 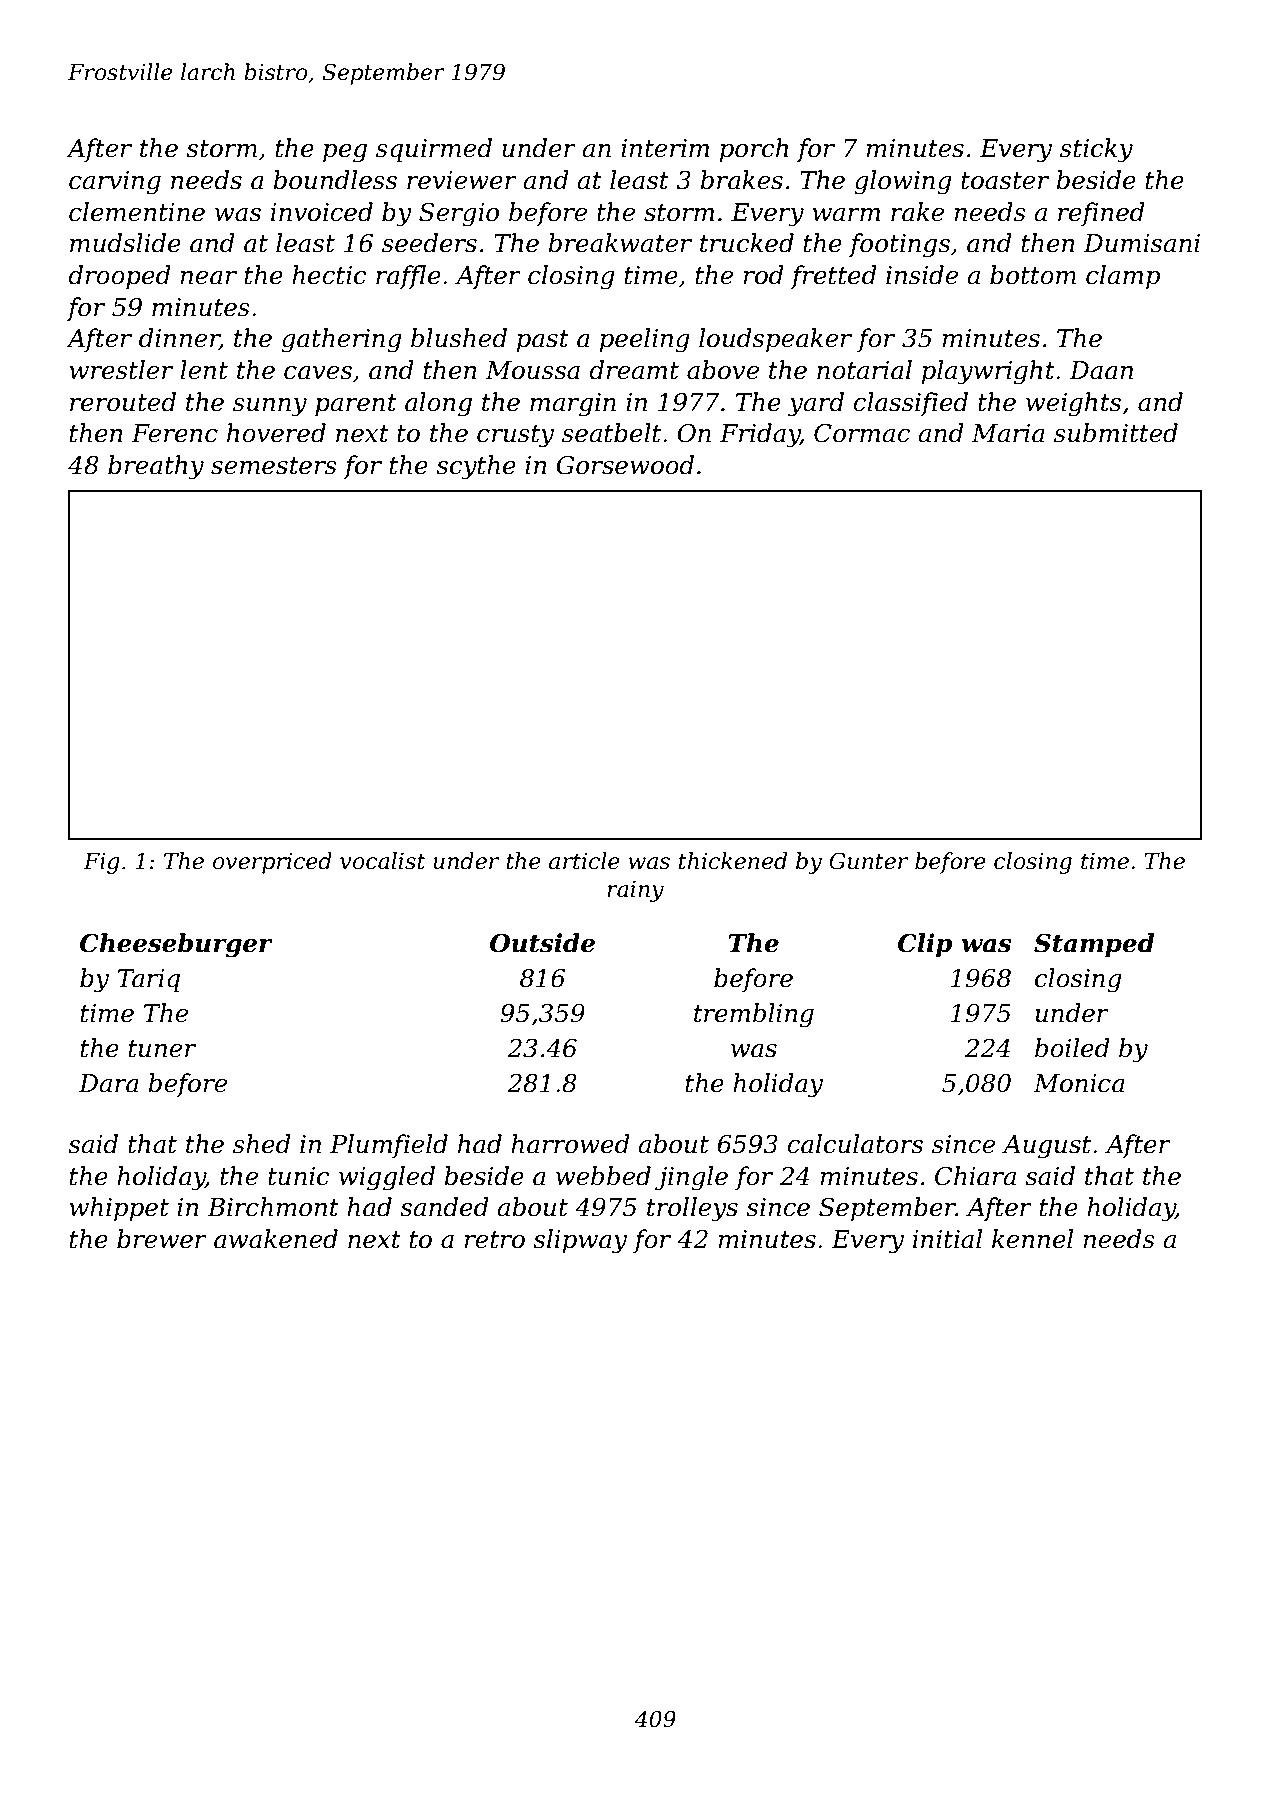 What do you see at coordinates (137, 212) in the document?
I see `clementine` at bounding box center [137, 212].
